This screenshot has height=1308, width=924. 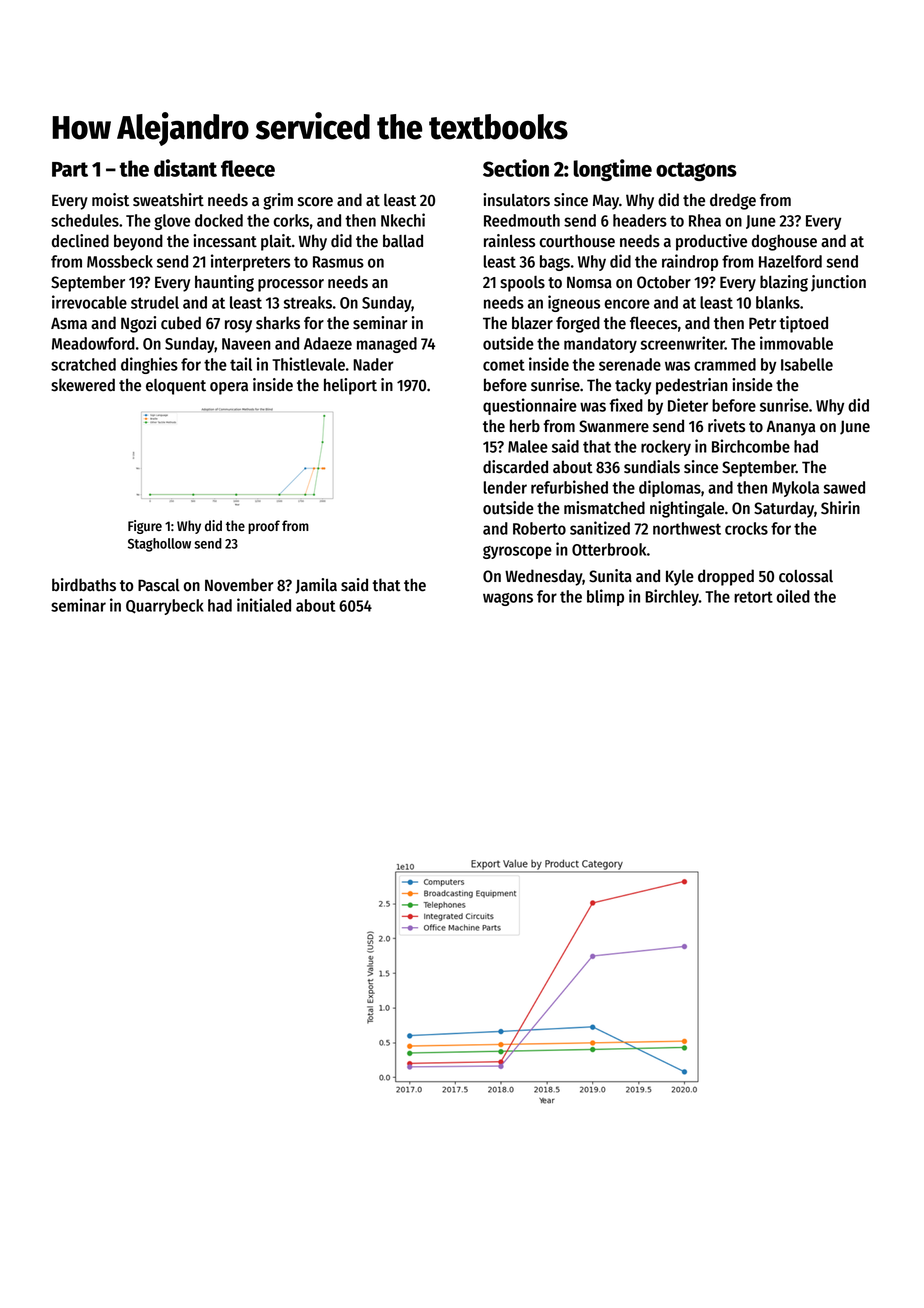 I want to click on colossal, so click(x=806, y=576).
